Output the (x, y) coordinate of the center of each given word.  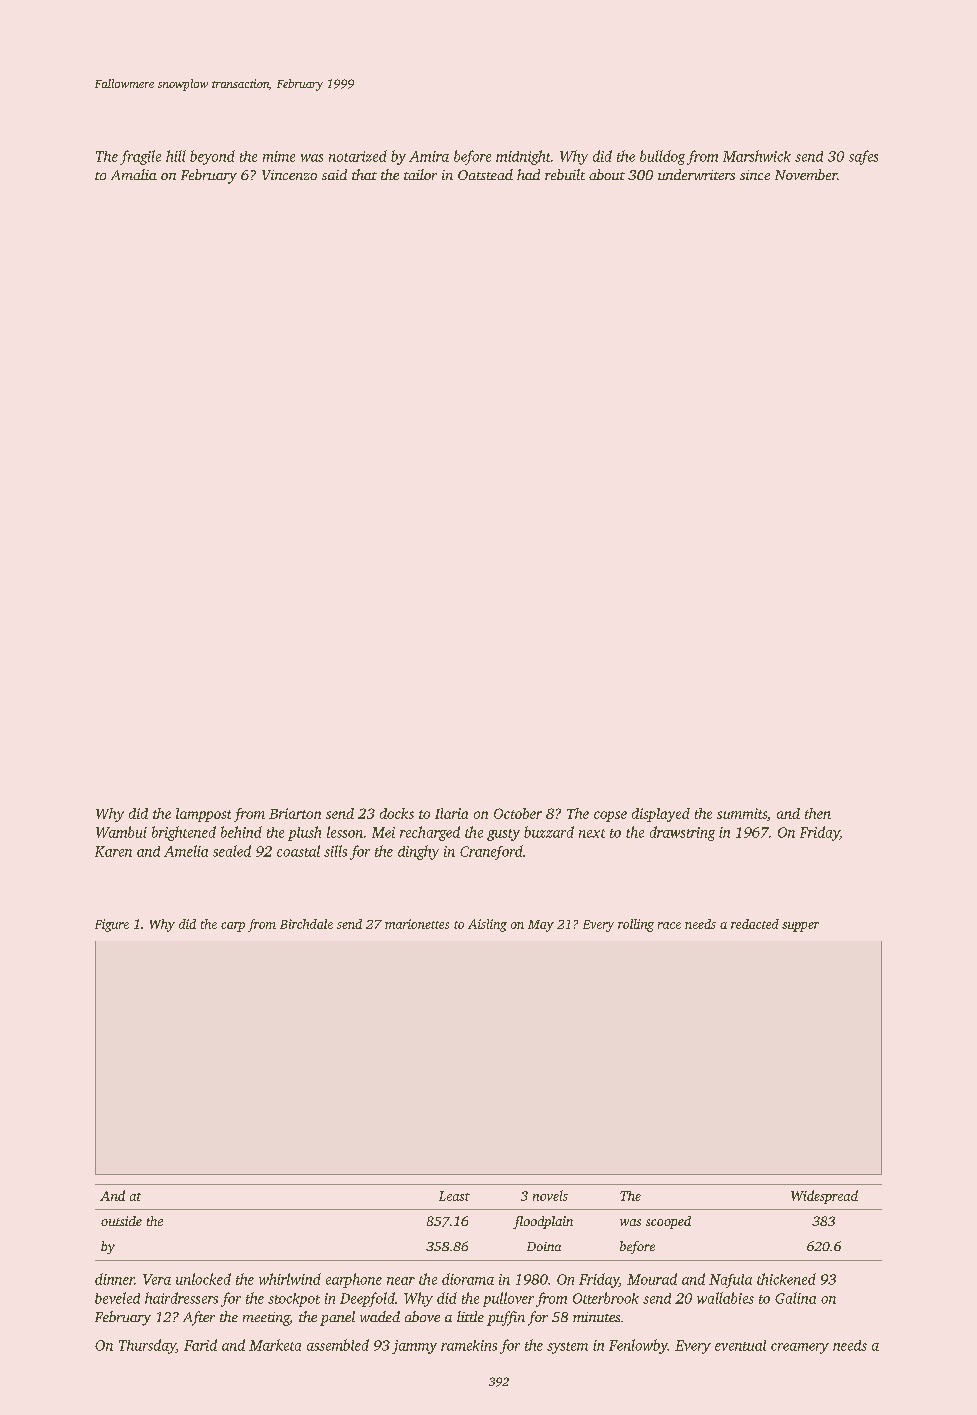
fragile (140, 157)
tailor (420, 174)
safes (863, 157)
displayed (661, 815)
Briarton (295, 813)
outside (121, 1221)
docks (397, 813)
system (567, 1348)
